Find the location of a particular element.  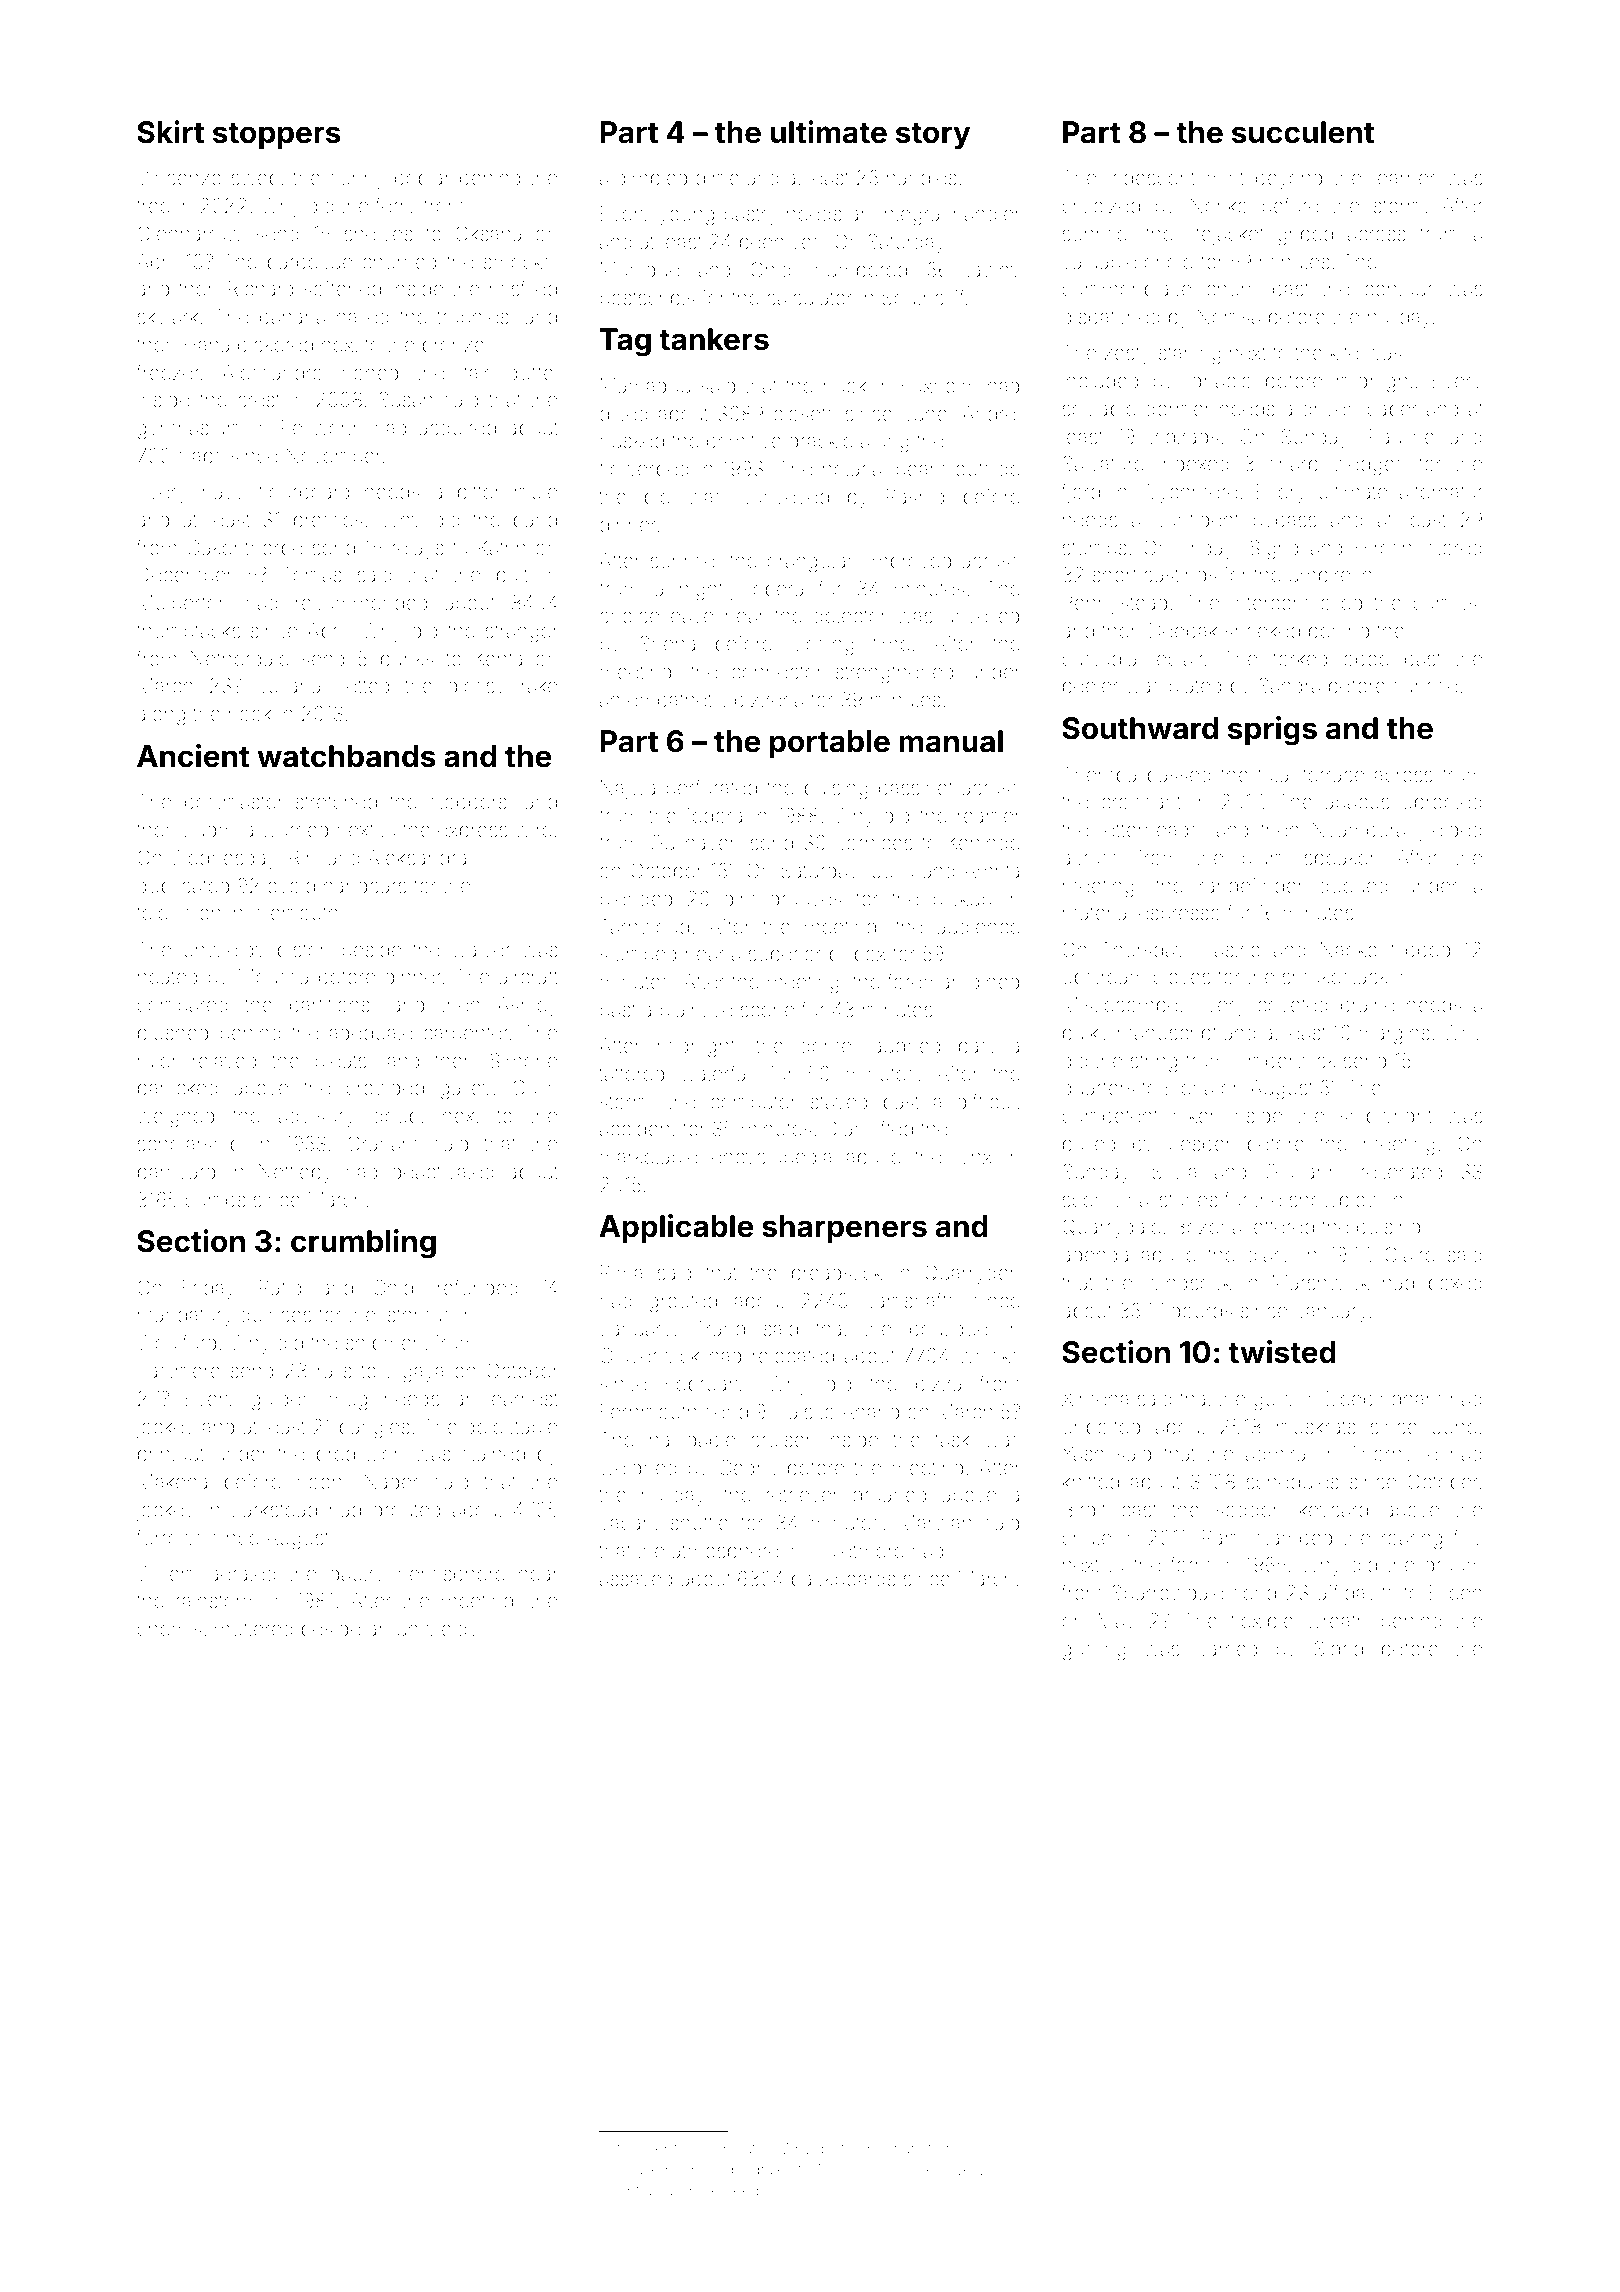

story is located at coordinates (933, 136).
